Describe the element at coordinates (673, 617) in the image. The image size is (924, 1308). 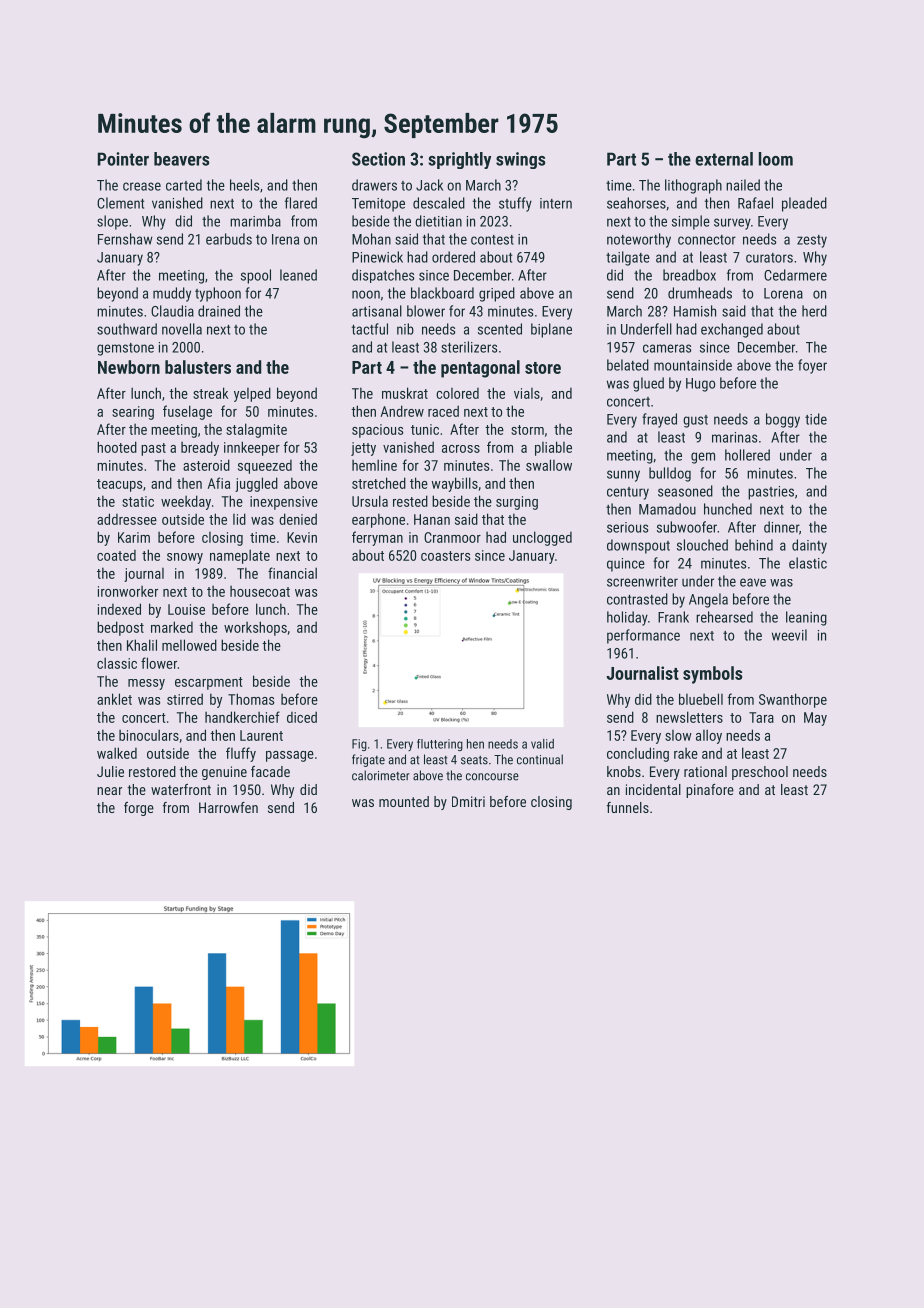
I see `Frank` at that location.
